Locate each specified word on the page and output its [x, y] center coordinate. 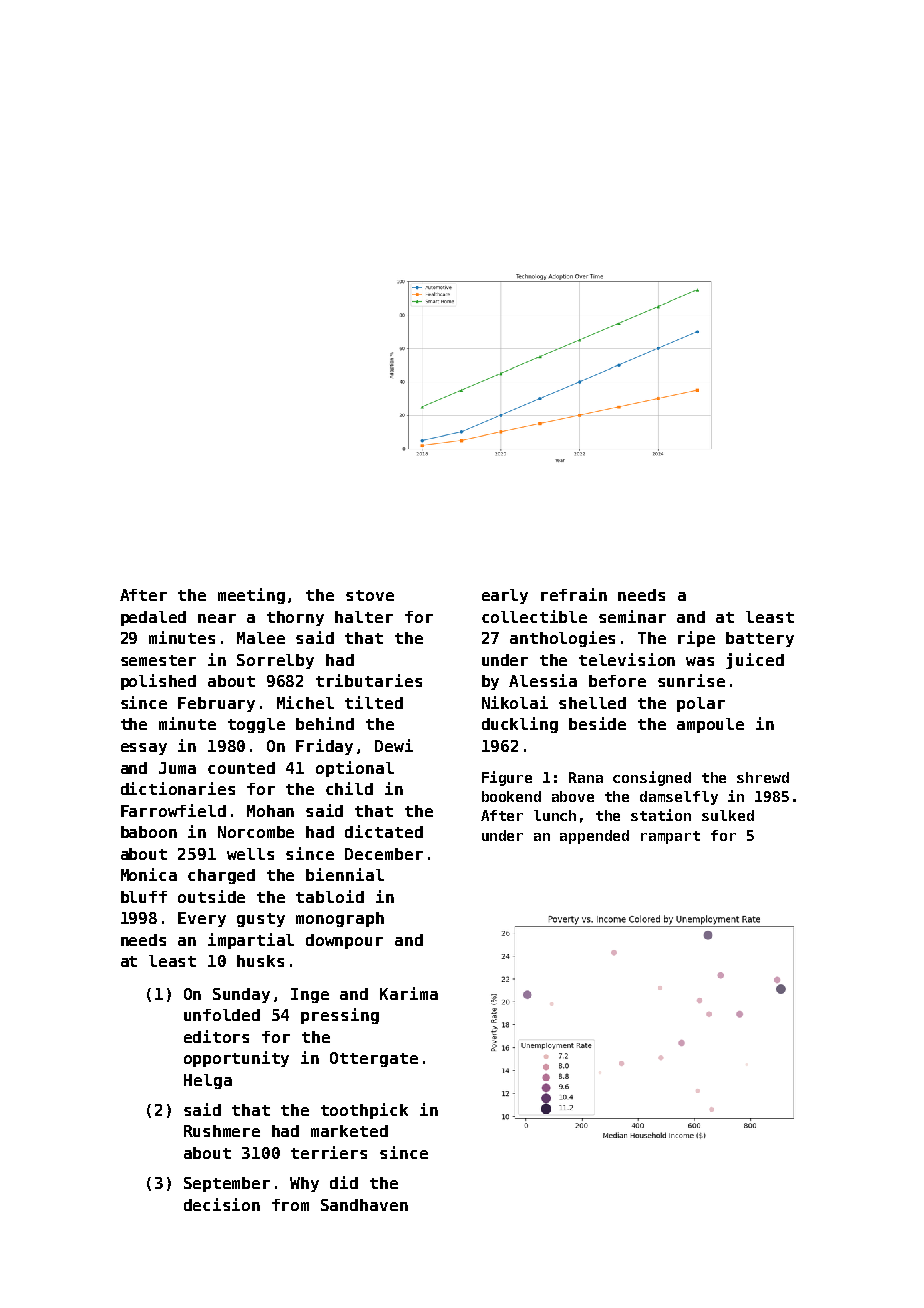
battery [760, 639]
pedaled [153, 618]
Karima [409, 993]
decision [222, 1204]
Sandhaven [364, 1205]
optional [355, 769]
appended [594, 837]
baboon [149, 832]
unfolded [222, 1015]
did [344, 1182]
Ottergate [374, 1059]
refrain [574, 594]
